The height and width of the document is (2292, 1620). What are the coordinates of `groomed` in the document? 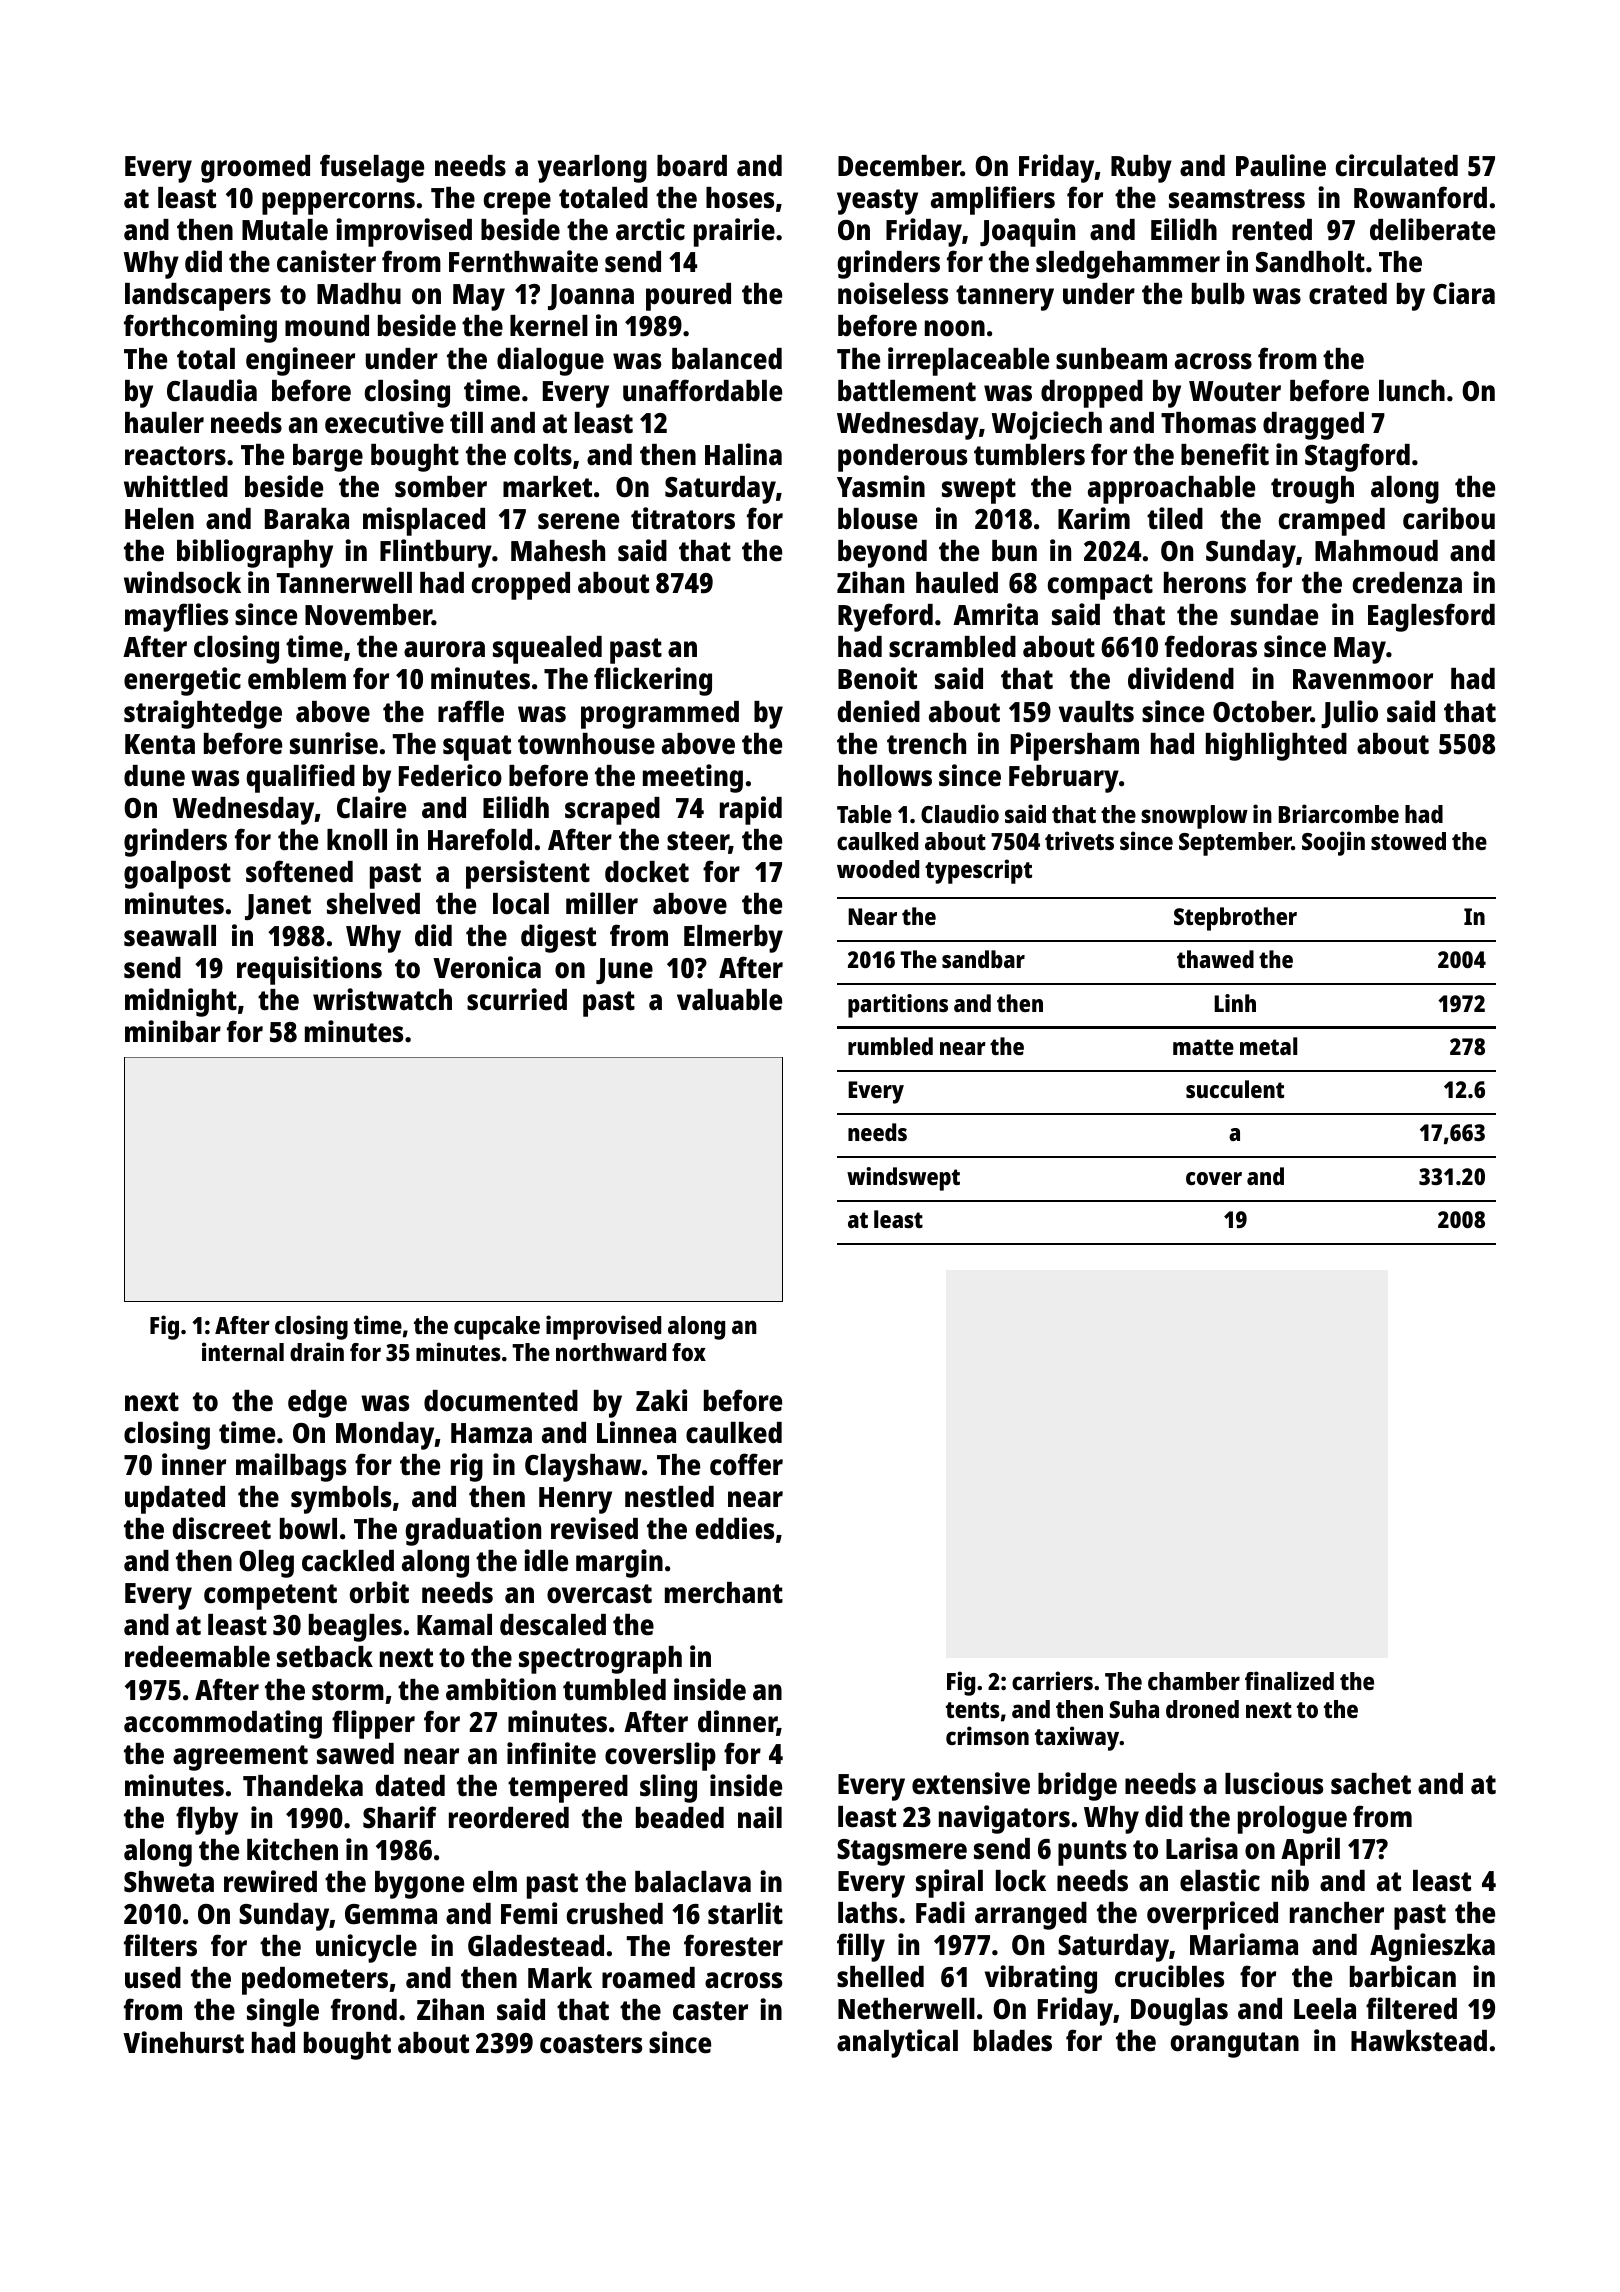 It's located at (255, 169).
